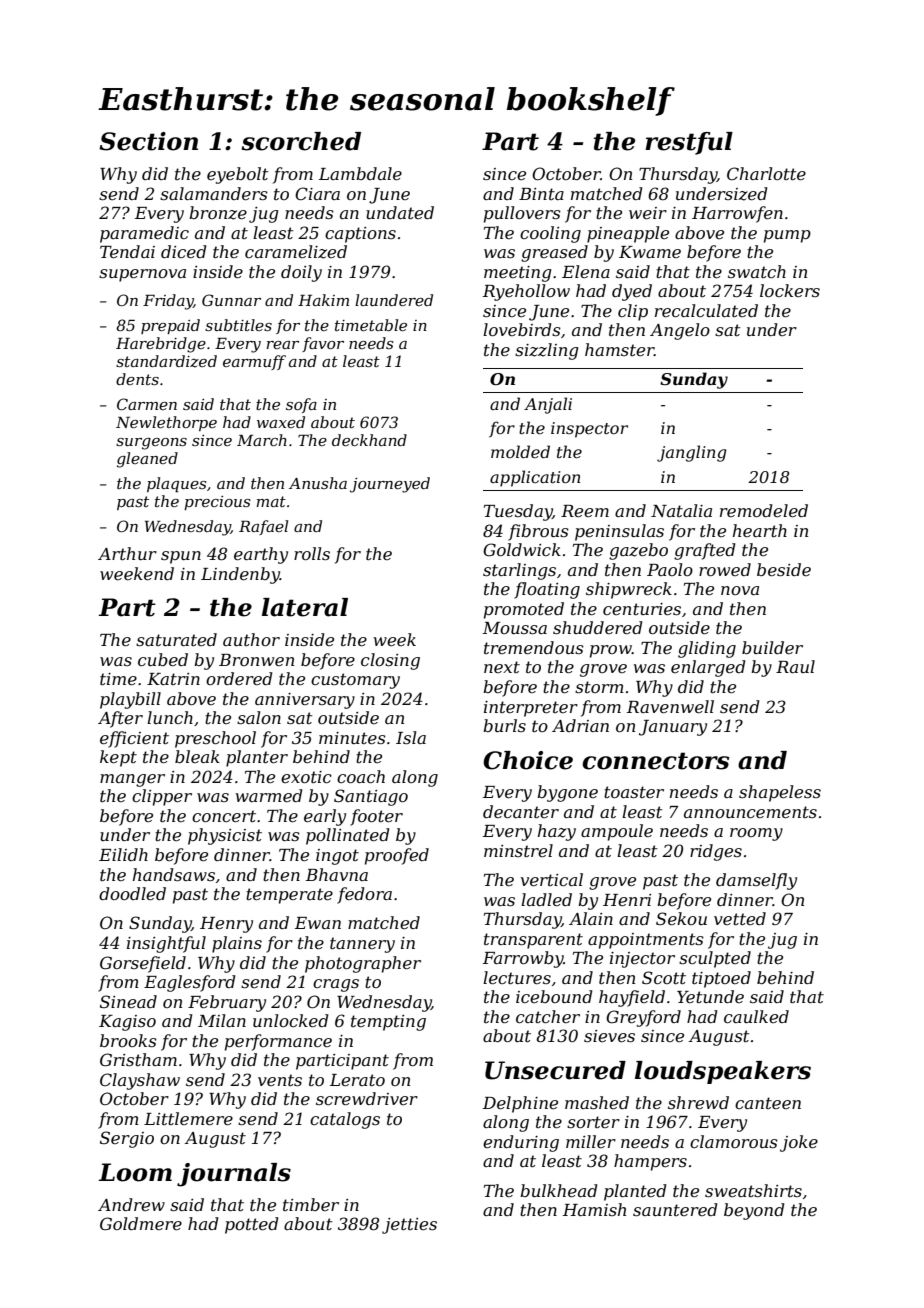 The image size is (924, 1308). I want to click on starlings, so click(519, 571).
